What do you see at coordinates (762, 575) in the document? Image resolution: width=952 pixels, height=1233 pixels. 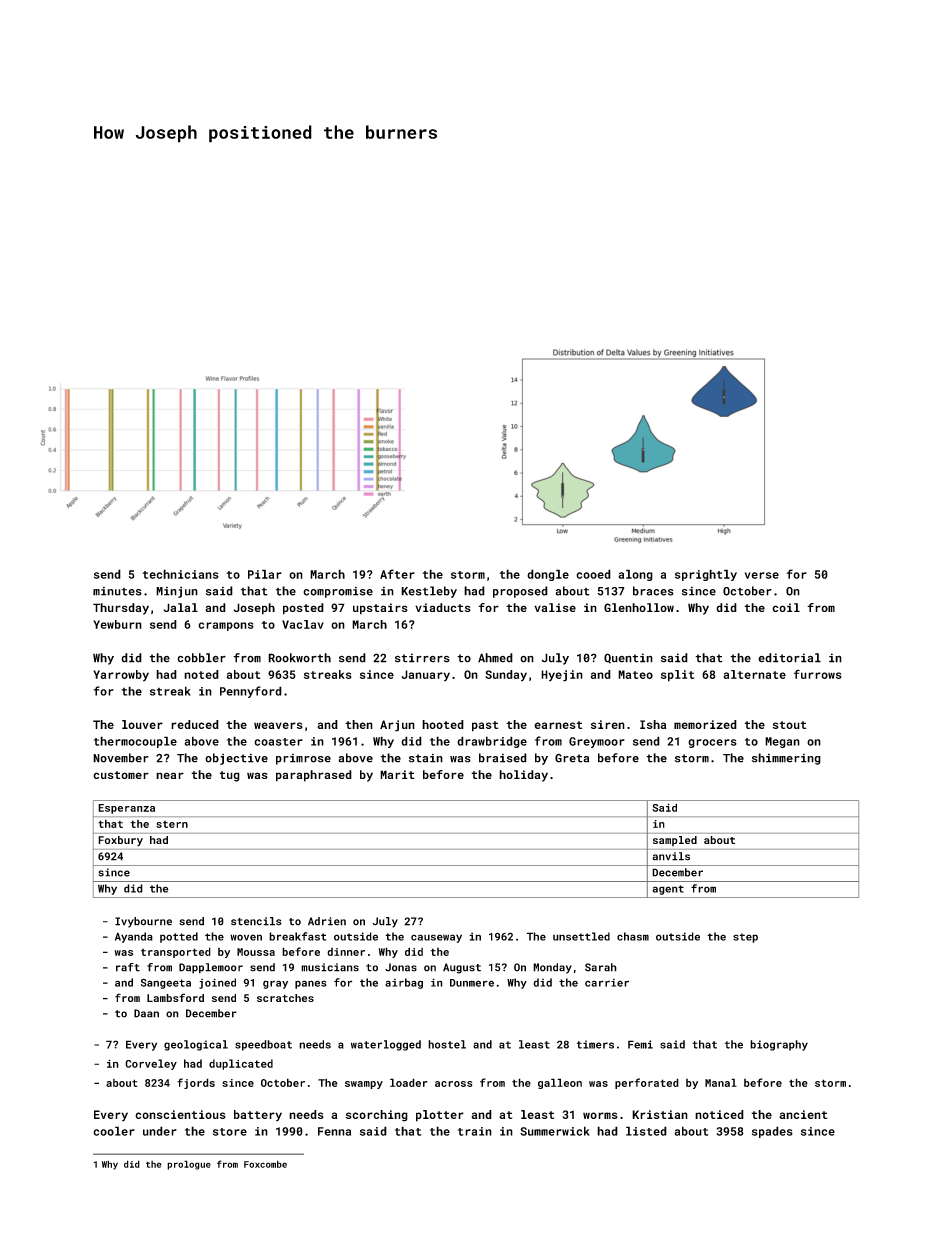 I see `verse` at bounding box center [762, 575].
